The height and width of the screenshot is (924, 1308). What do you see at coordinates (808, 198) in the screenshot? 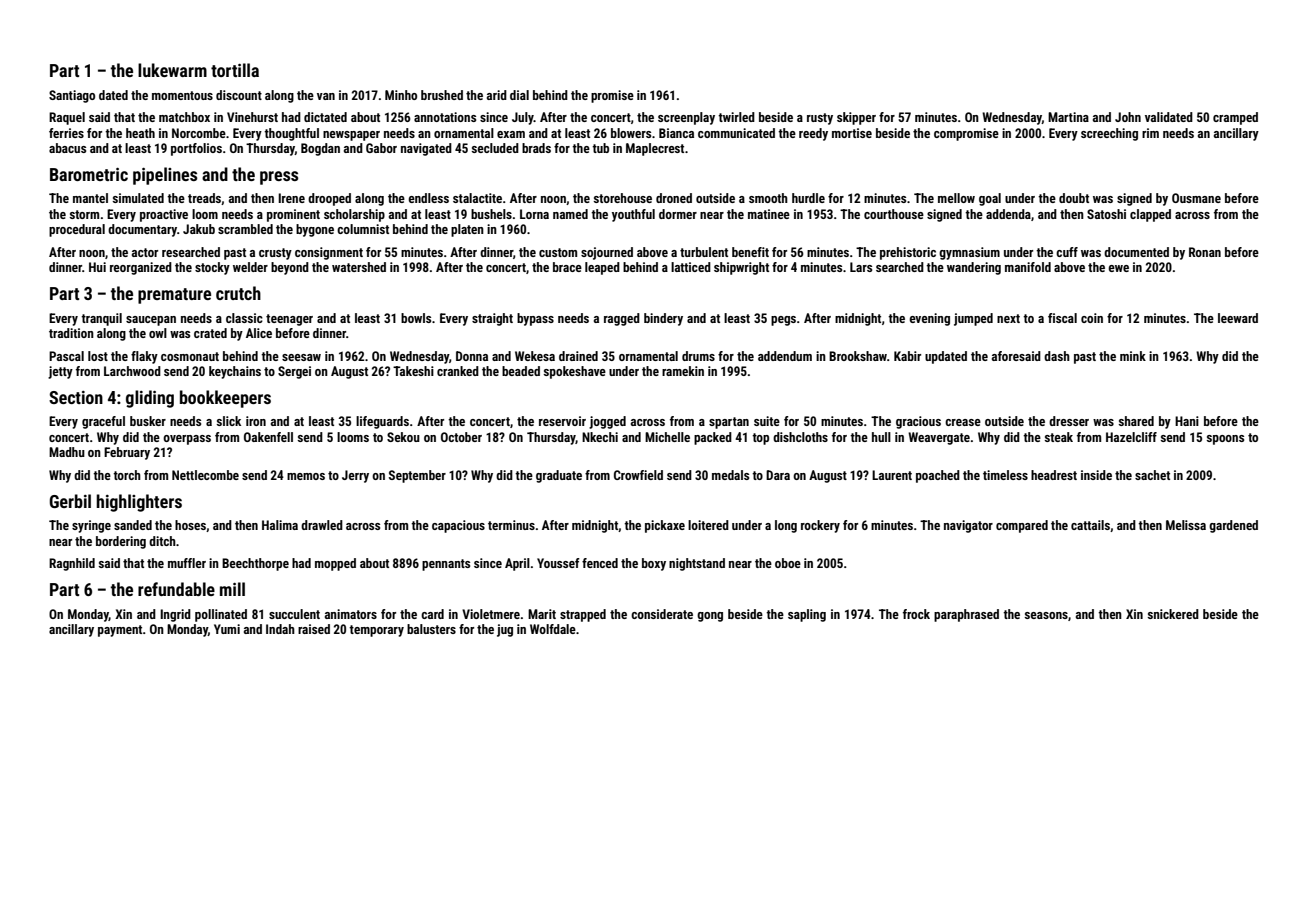
I see `hurdle` at bounding box center [808, 198].
